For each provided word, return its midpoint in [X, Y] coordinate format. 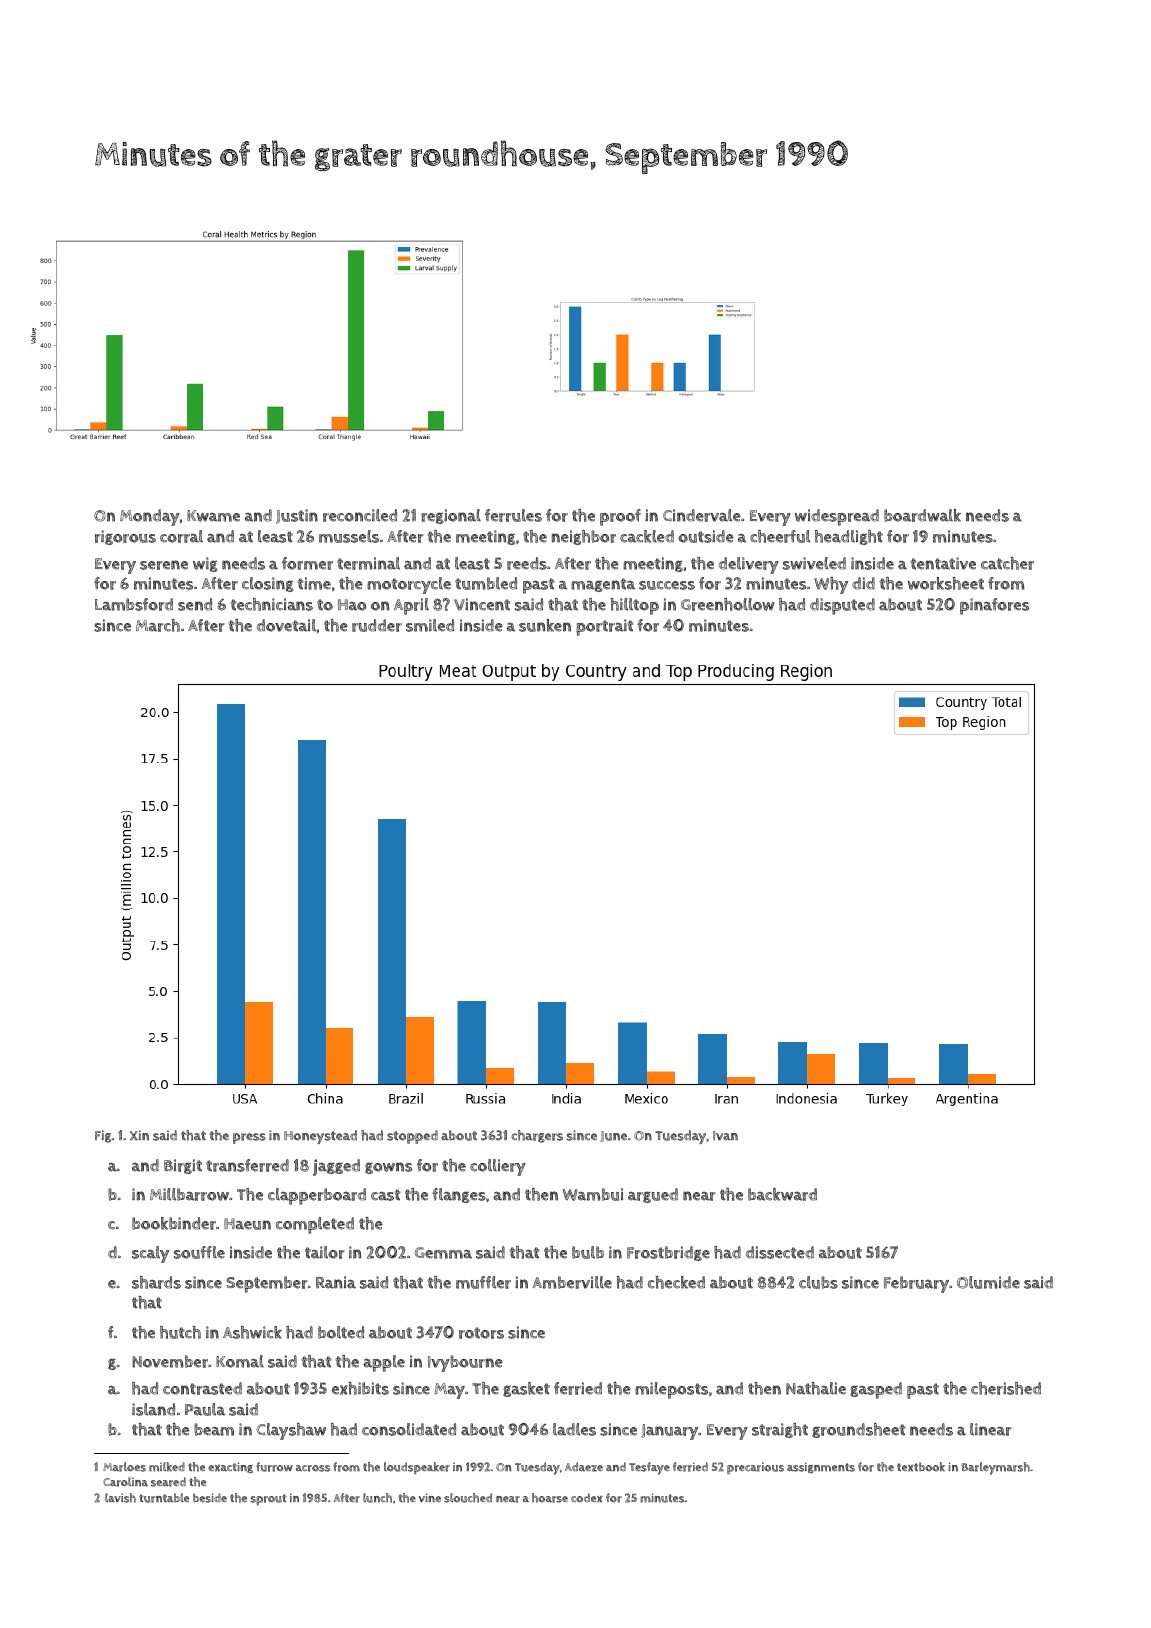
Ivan [725, 1136]
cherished [1006, 1388]
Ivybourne [465, 1363]
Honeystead [320, 1137]
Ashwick [252, 1332]
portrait [605, 627]
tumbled [486, 583]
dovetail [286, 625]
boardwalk [922, 515]
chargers [537, 1136]
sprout [268, 1500]
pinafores [994, 606]
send [195, 604]
